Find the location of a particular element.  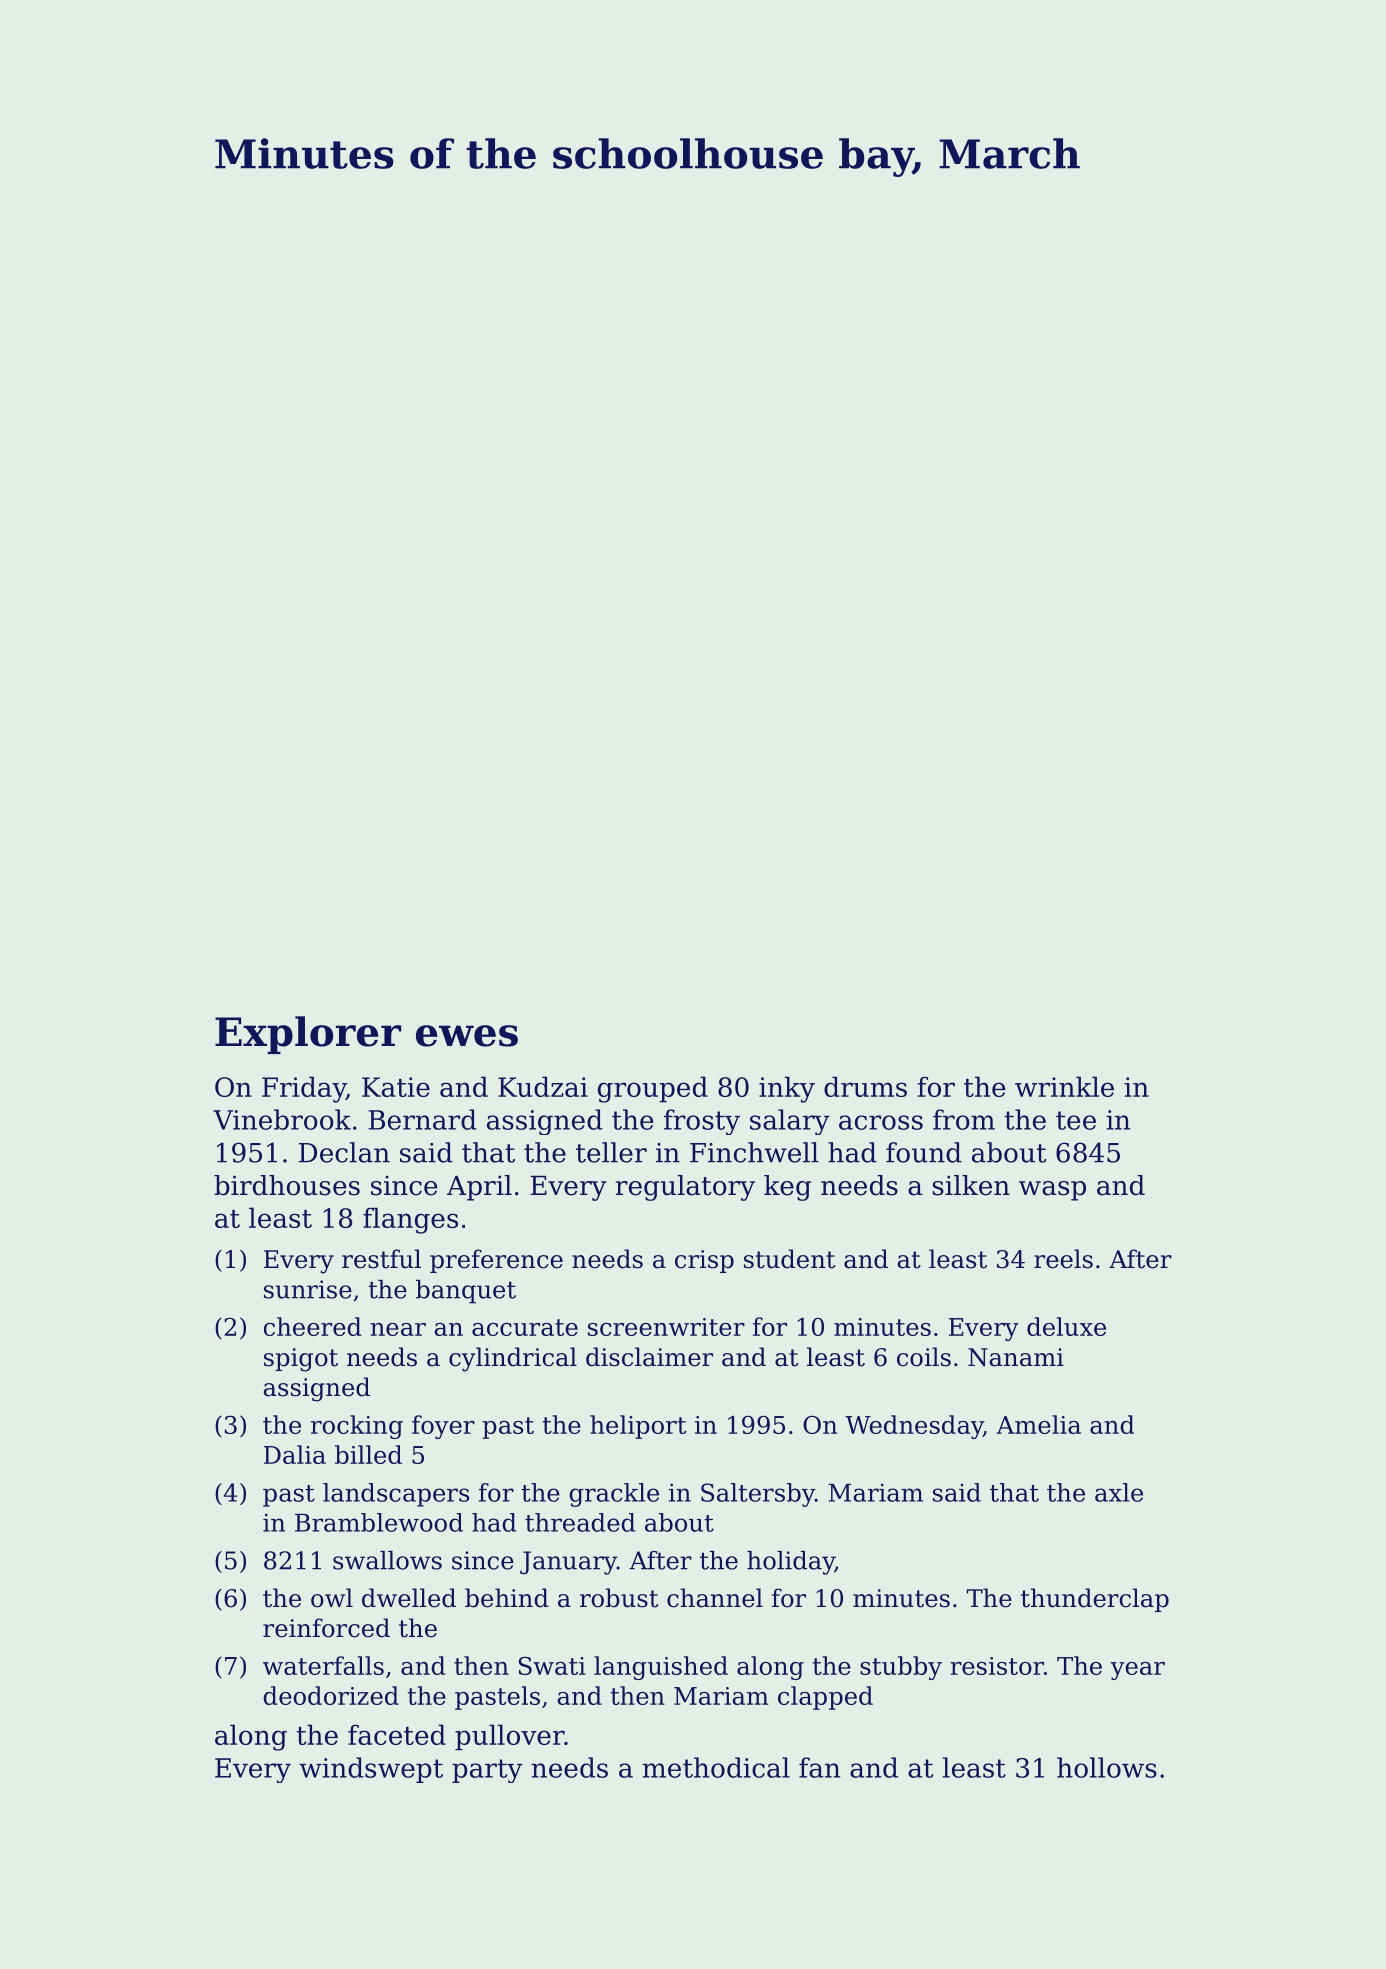

inky is located at coordinates (787, 1089).
